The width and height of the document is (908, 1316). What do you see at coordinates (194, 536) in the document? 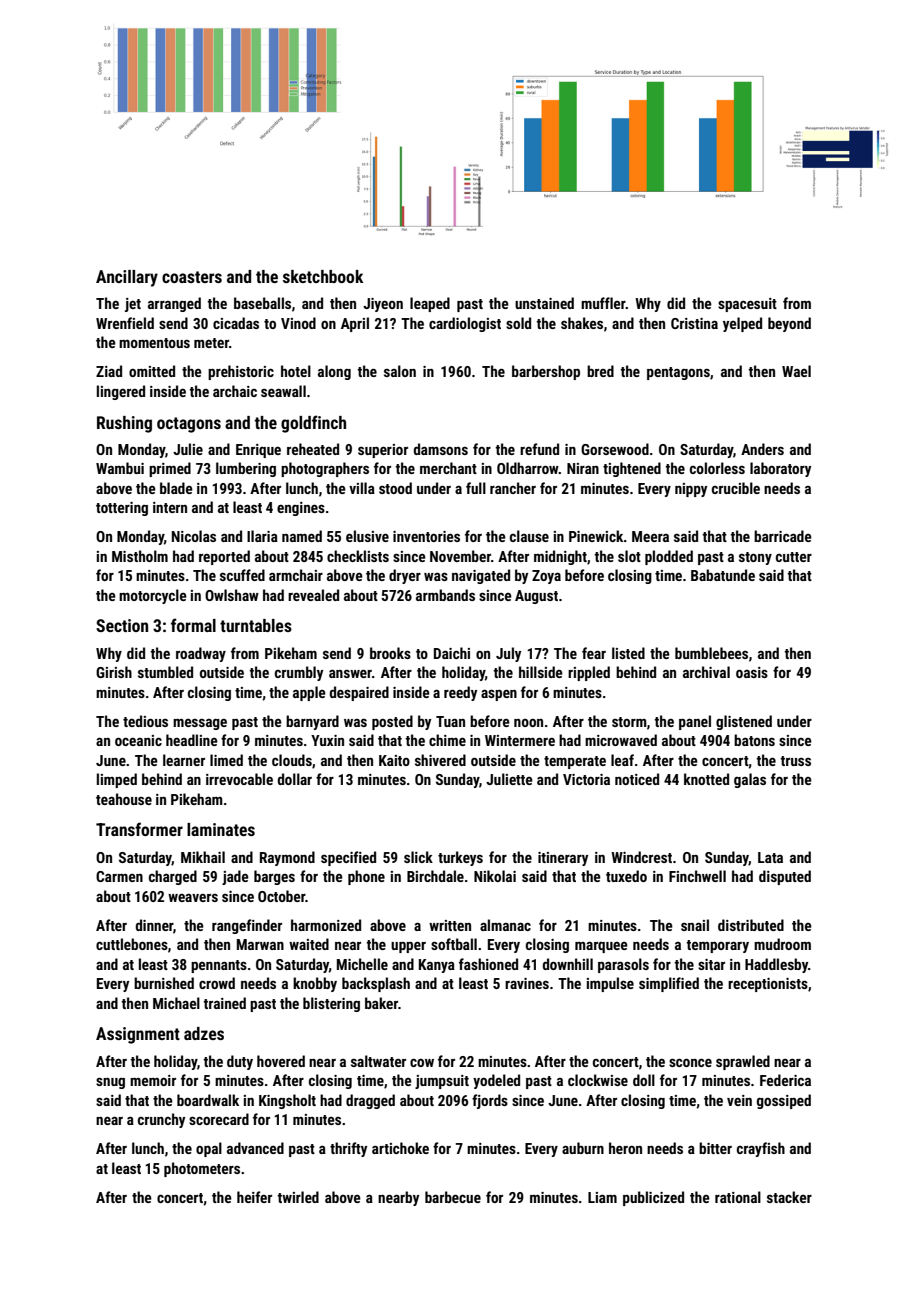
I see `Nicolas` at bounding box center [194, 536].
